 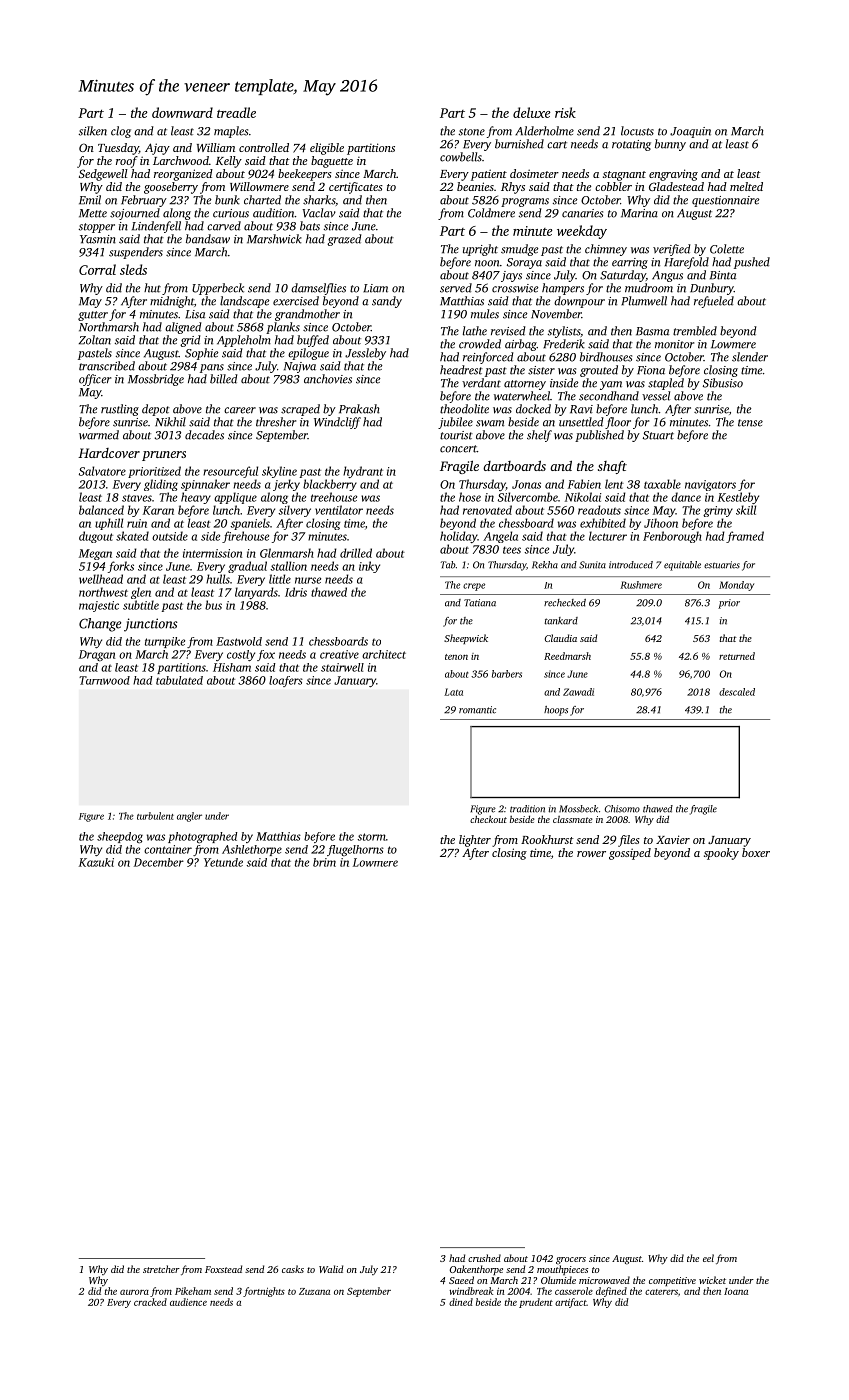 What do you see at coordinates (224, 226) in the document?
I see `carved` at bounding box center [224, 226].
